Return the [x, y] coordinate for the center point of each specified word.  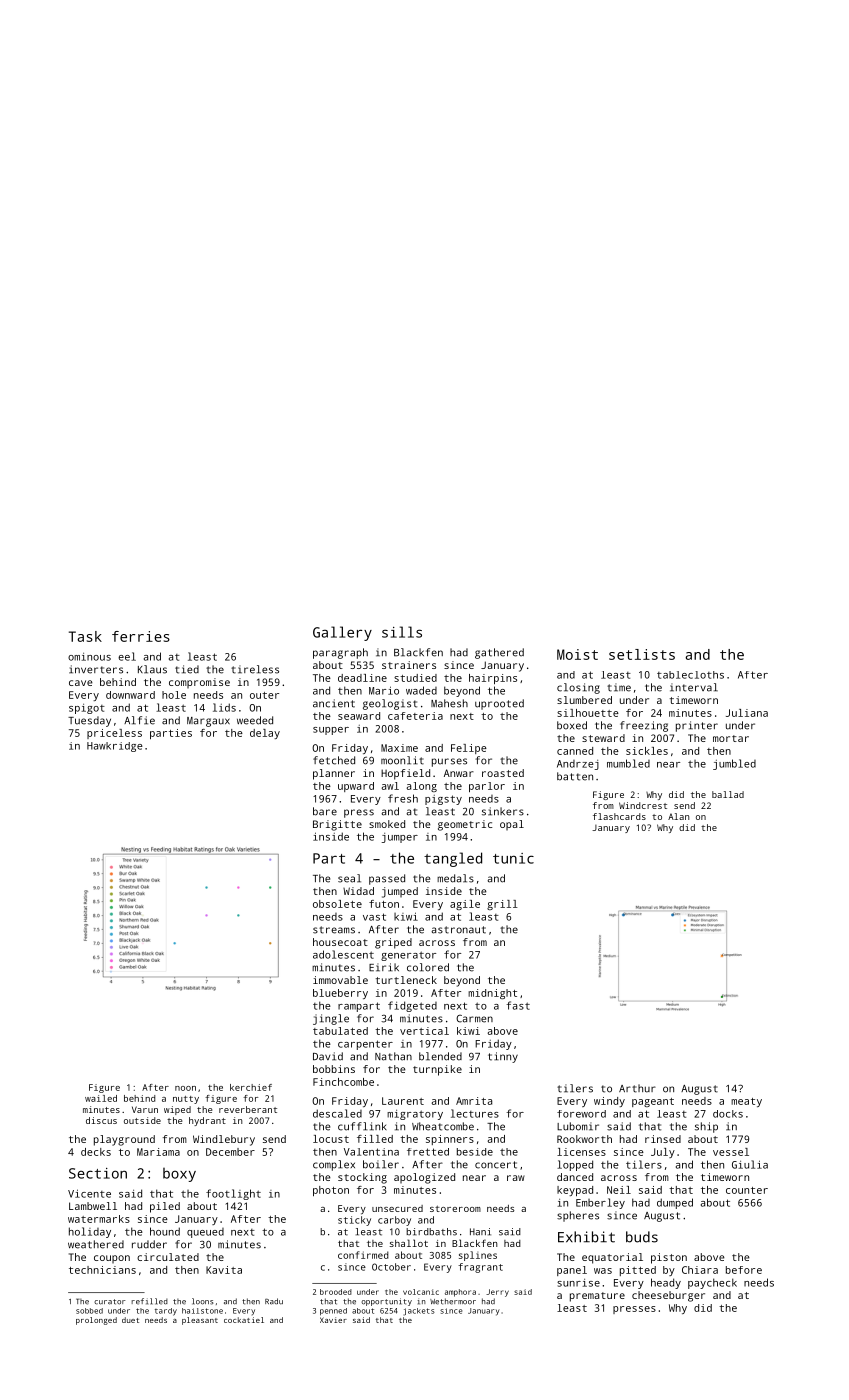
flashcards [619, 816]
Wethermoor [453, 1301]
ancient [334, 703]
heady [666, 1283]
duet [130, 1320]
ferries [141, 636]
